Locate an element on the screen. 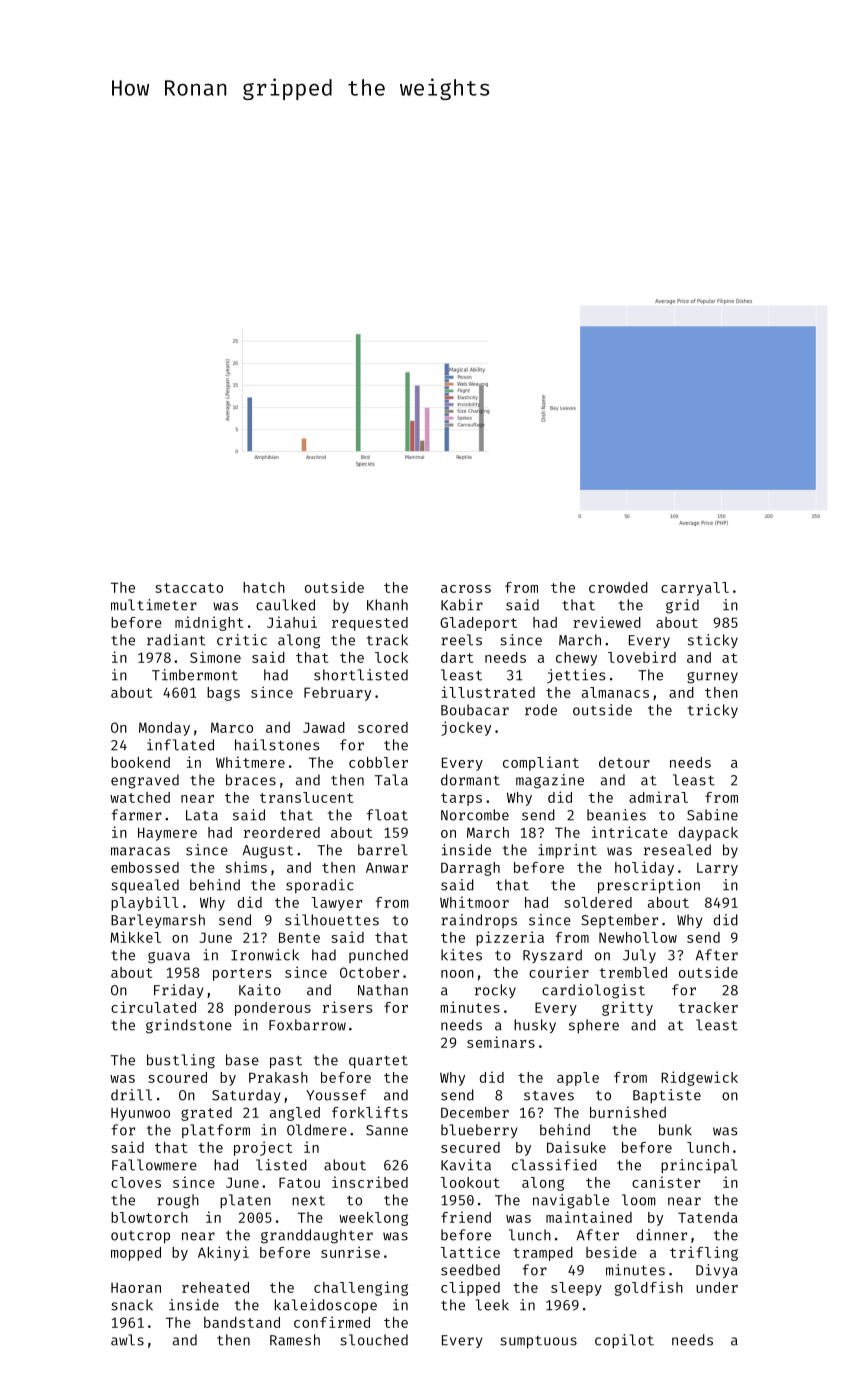  Khanh is located at coordinates (387, 605).
